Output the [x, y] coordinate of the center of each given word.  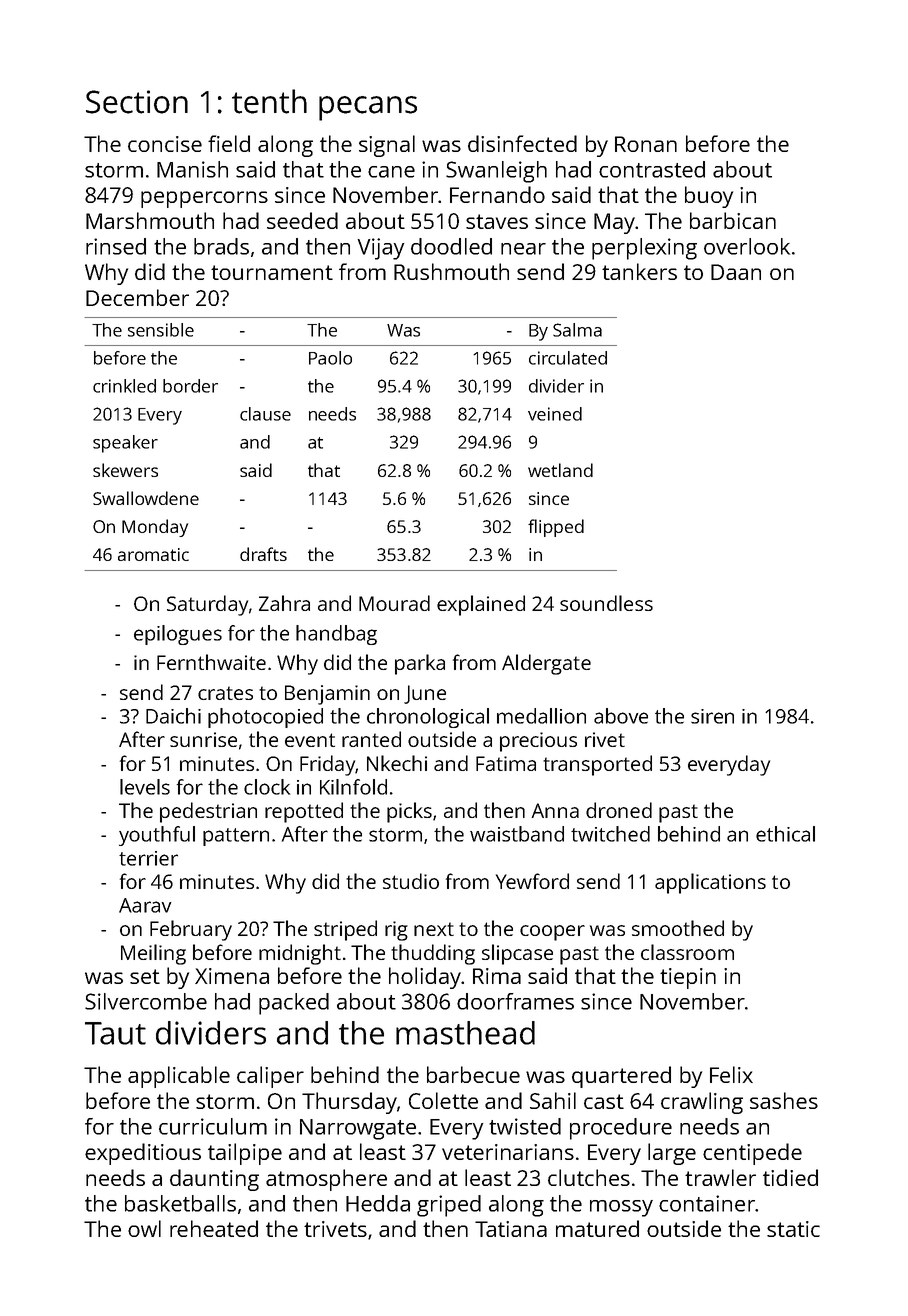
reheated [214, 1228]
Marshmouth [150, 220]
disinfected [522, 143]
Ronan [646, 144]
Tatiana [511, 1229]
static [793, 1229]
